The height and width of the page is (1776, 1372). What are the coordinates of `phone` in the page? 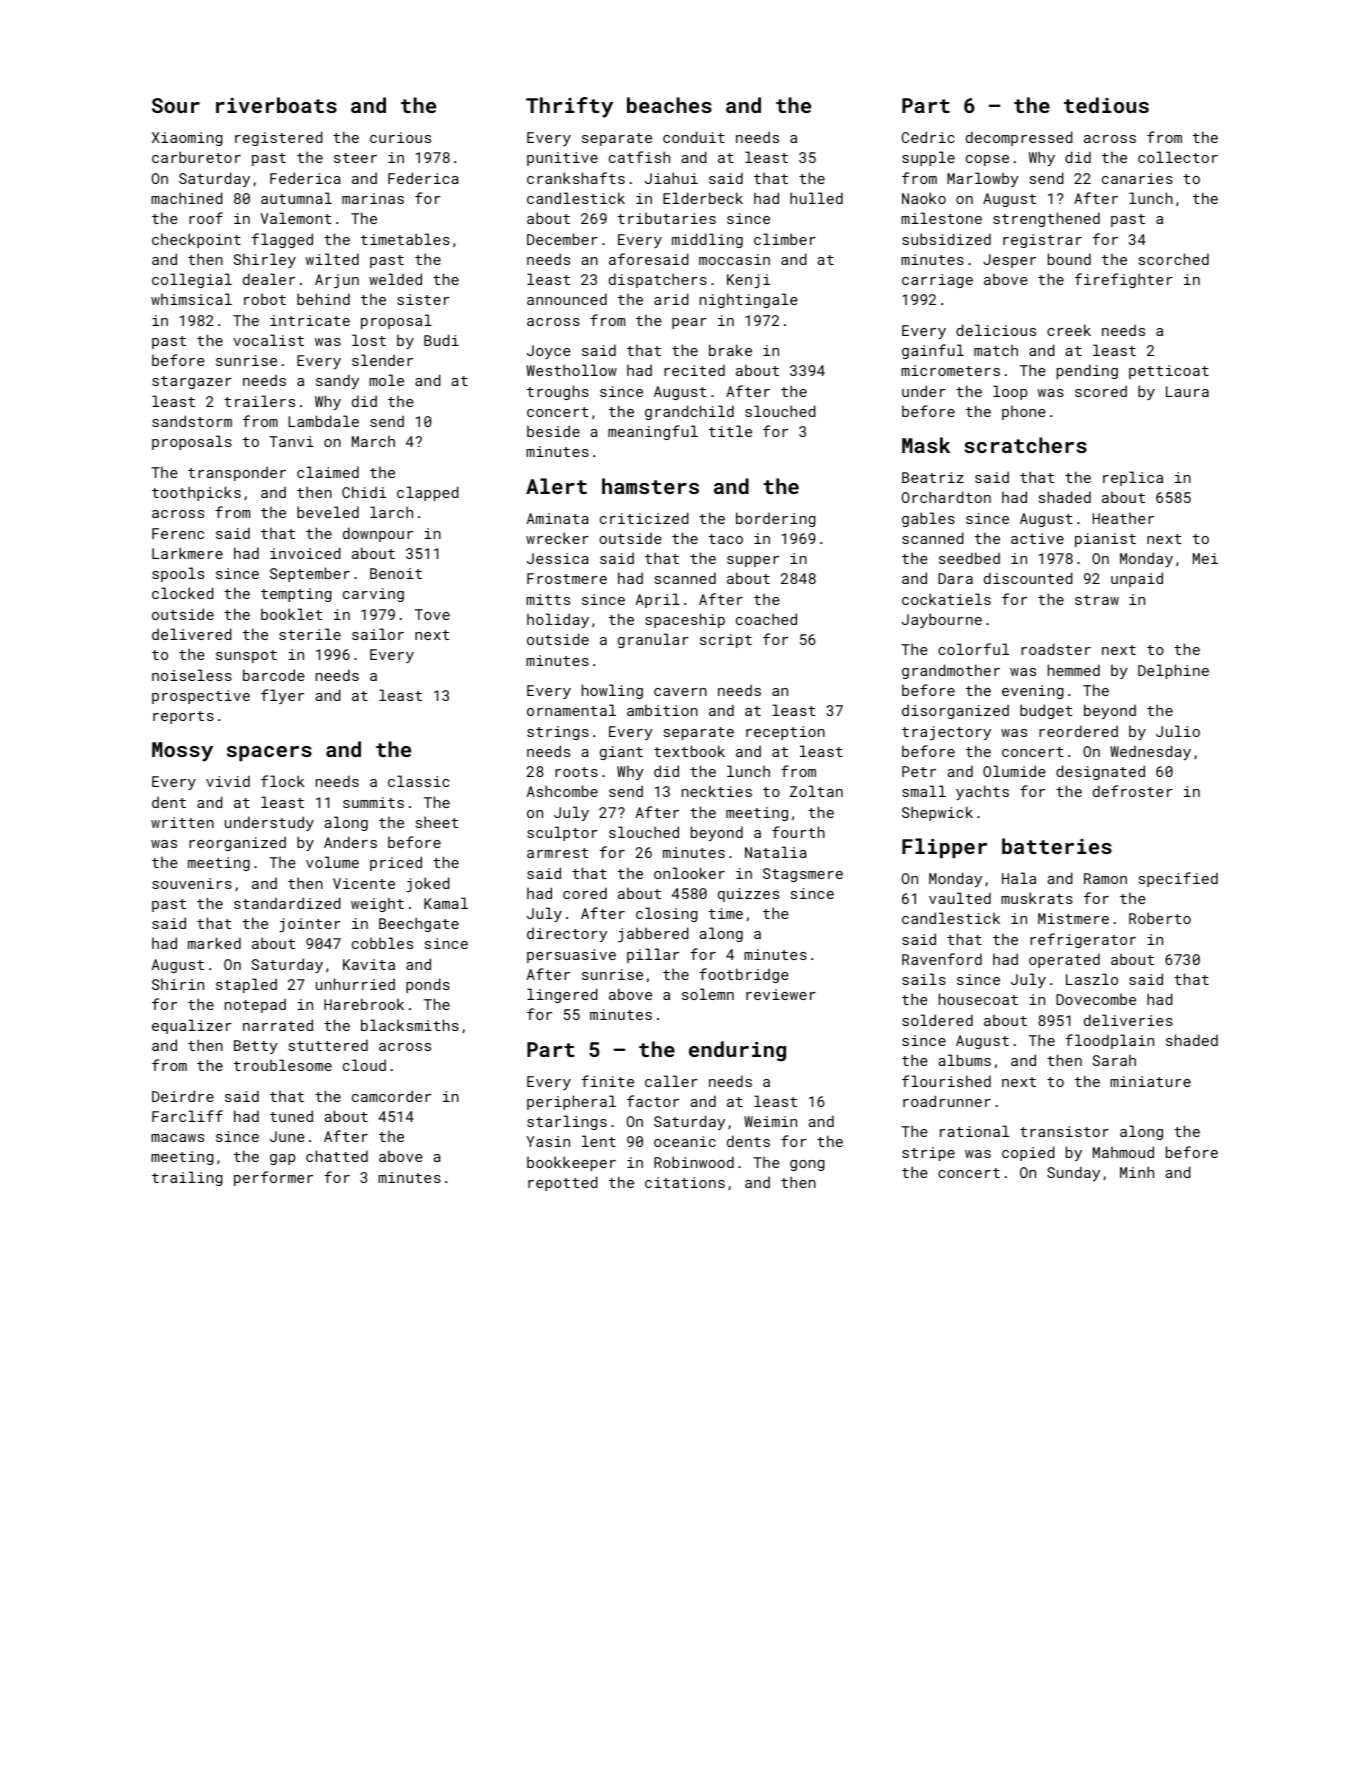 It's located at (1024, 412).
